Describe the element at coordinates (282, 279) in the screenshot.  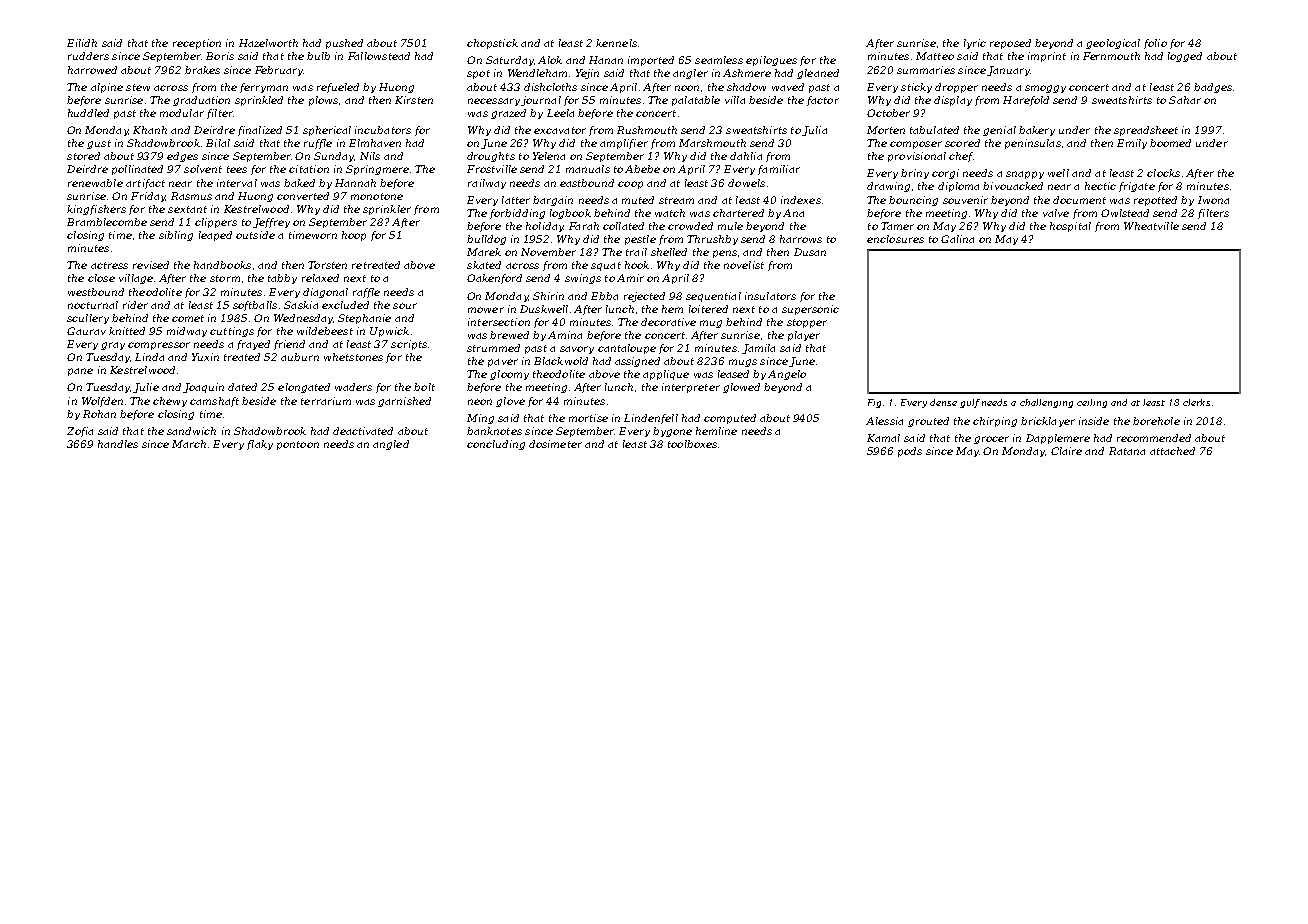
I see `tabby` at that location.
